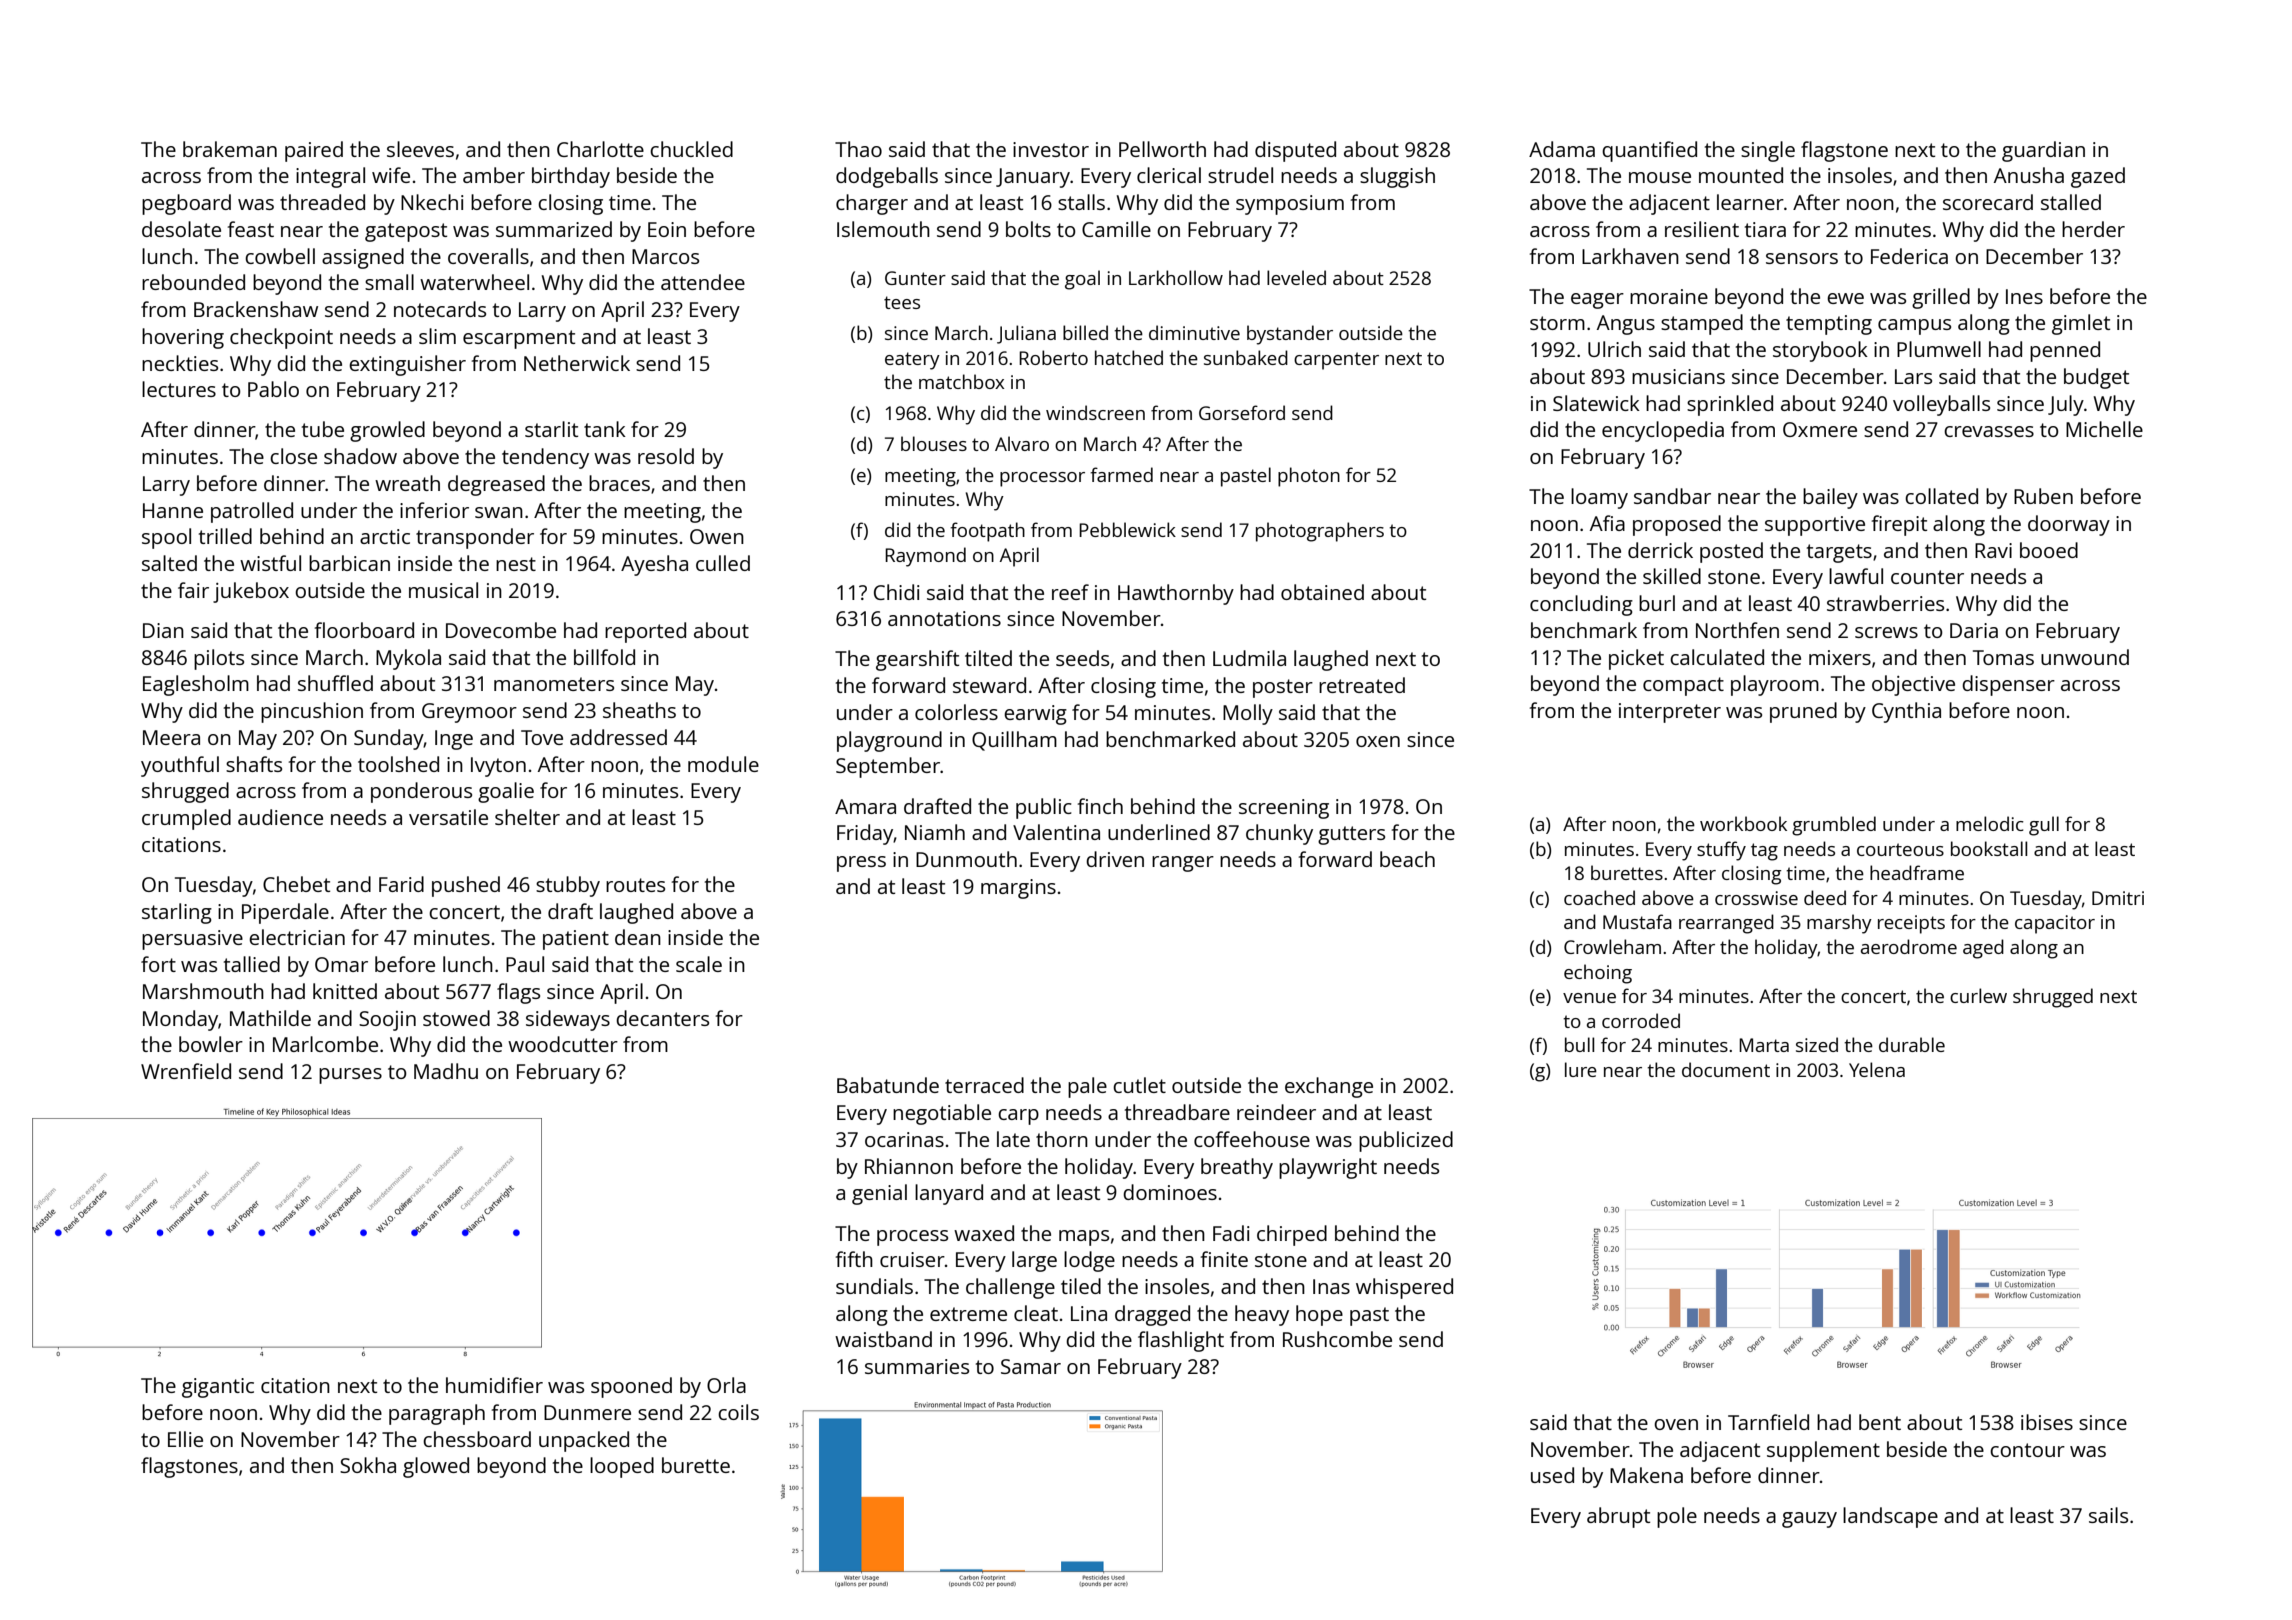  Describe the element at coordinates (443, 590) in the screenshot. I see `musical` at that location.
